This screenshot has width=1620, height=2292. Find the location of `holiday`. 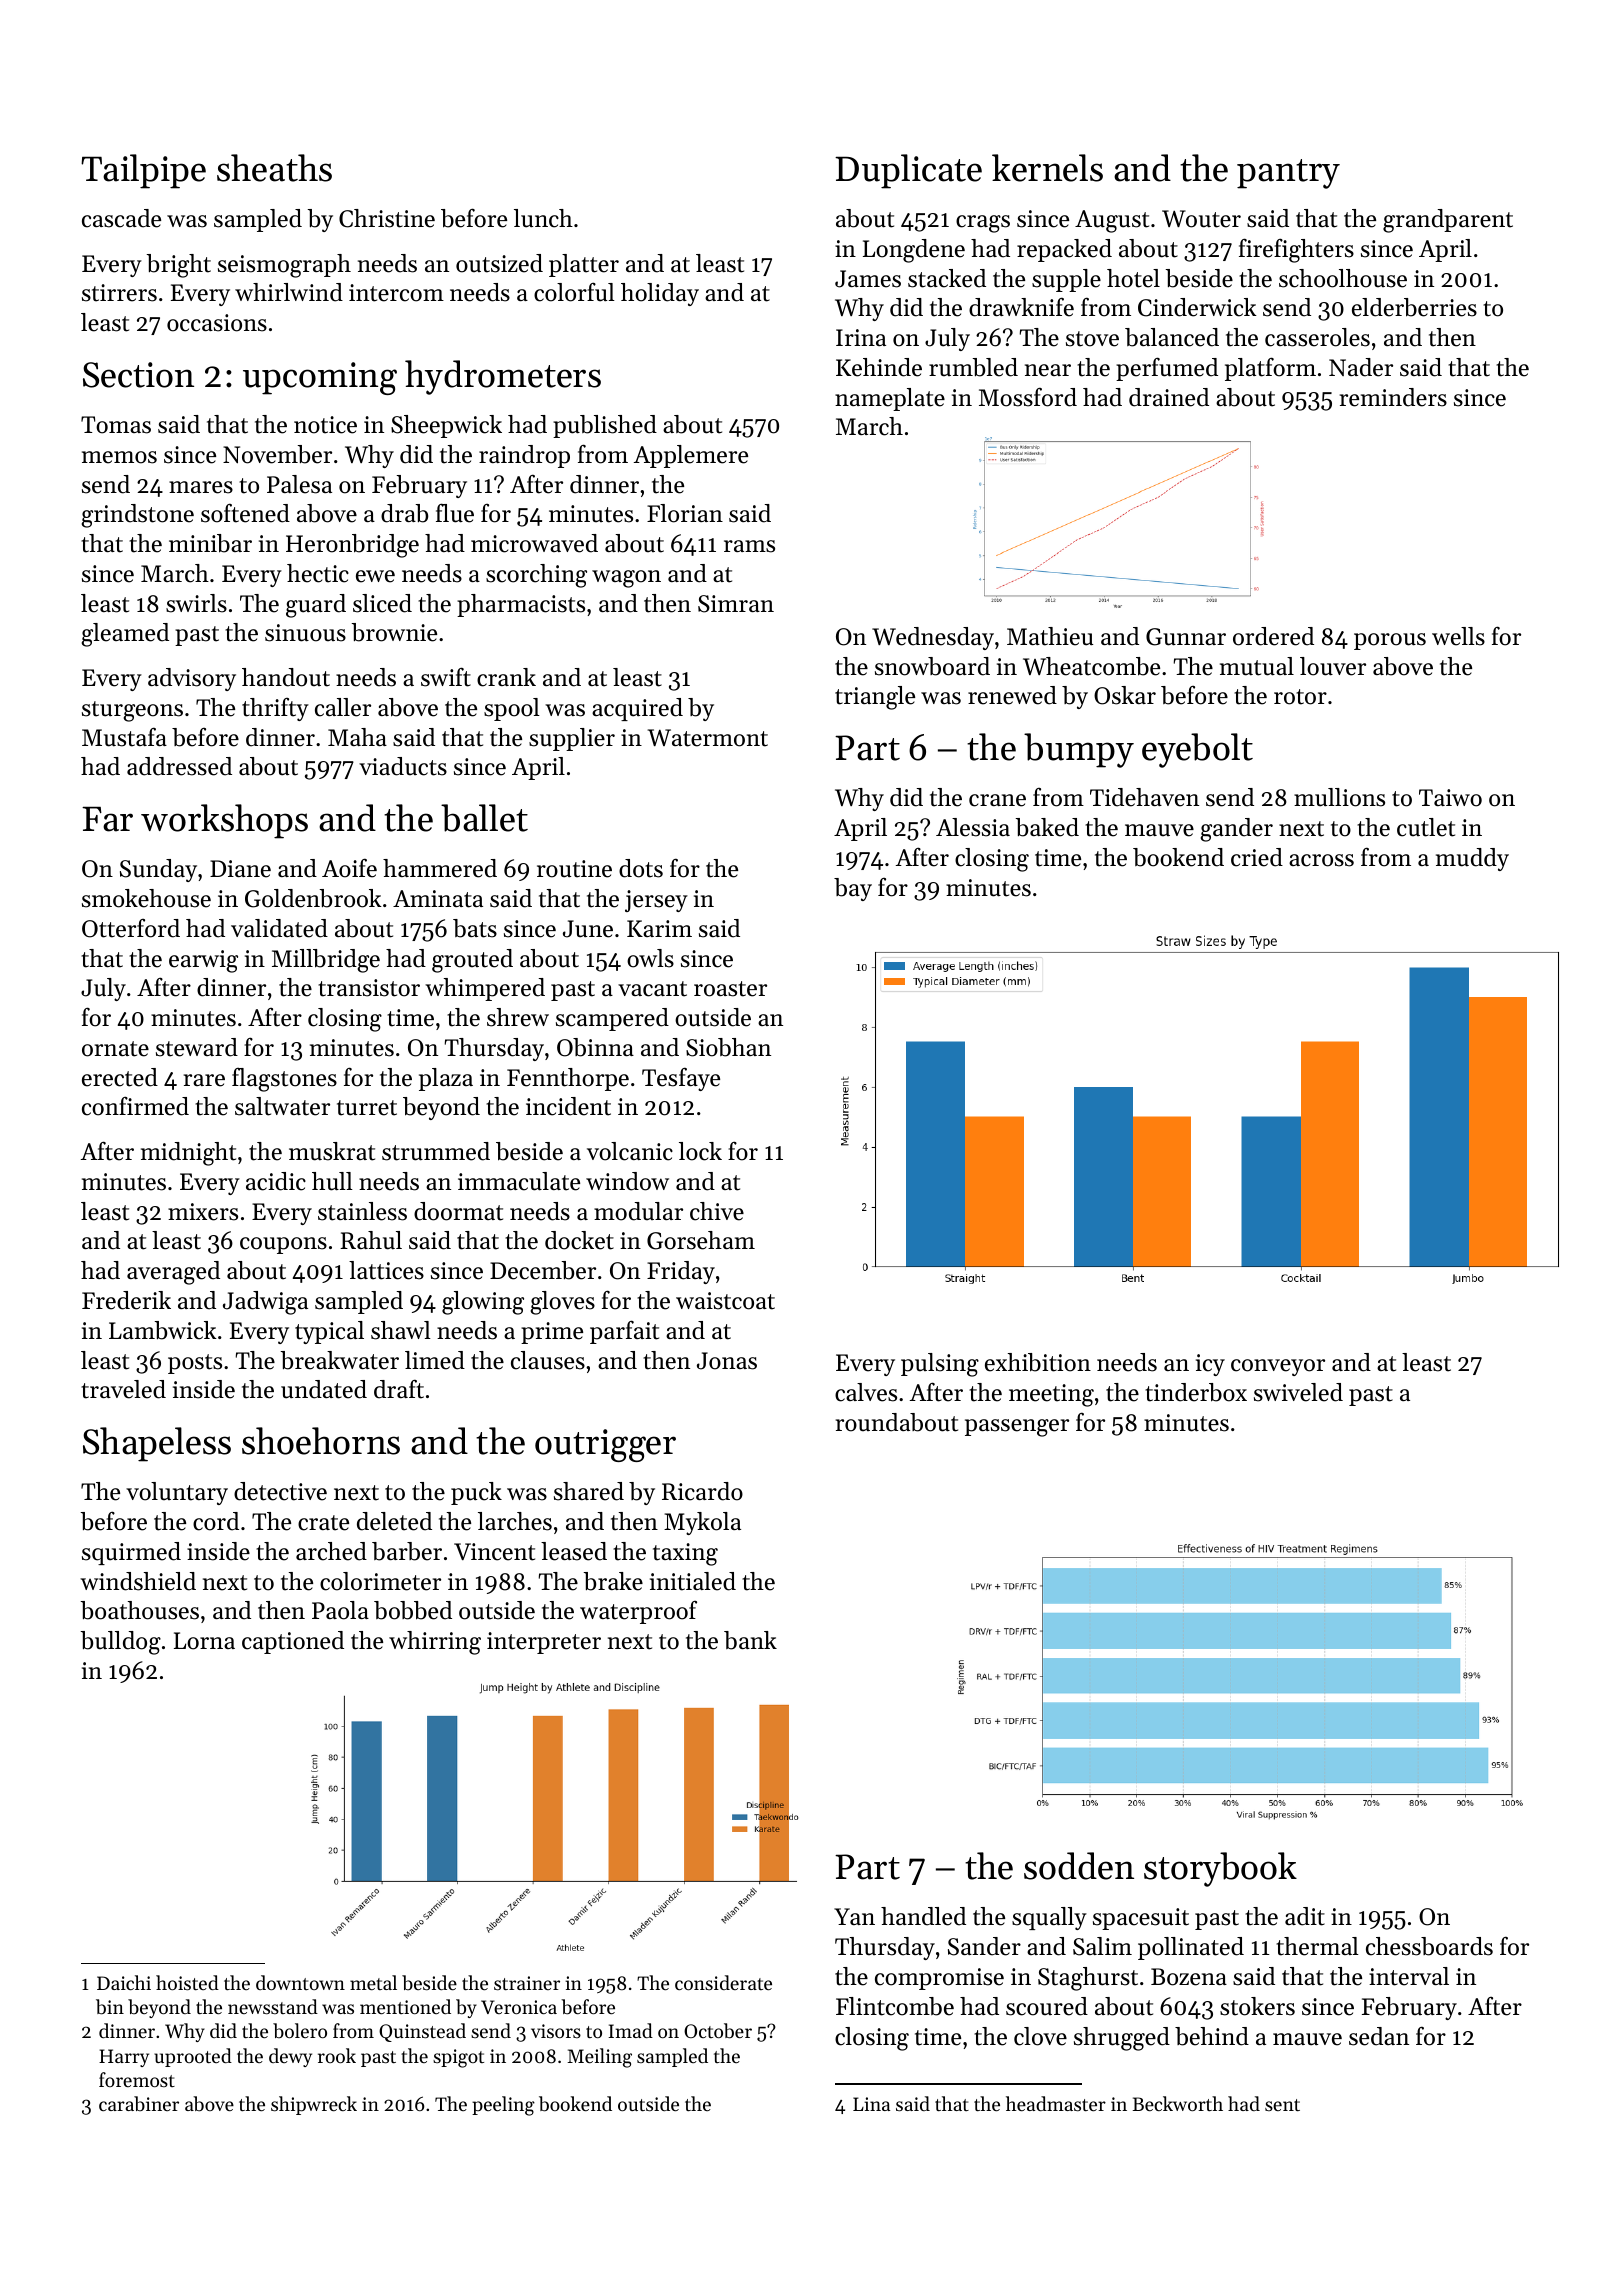

holiday is located at coordinates (660, 294).
